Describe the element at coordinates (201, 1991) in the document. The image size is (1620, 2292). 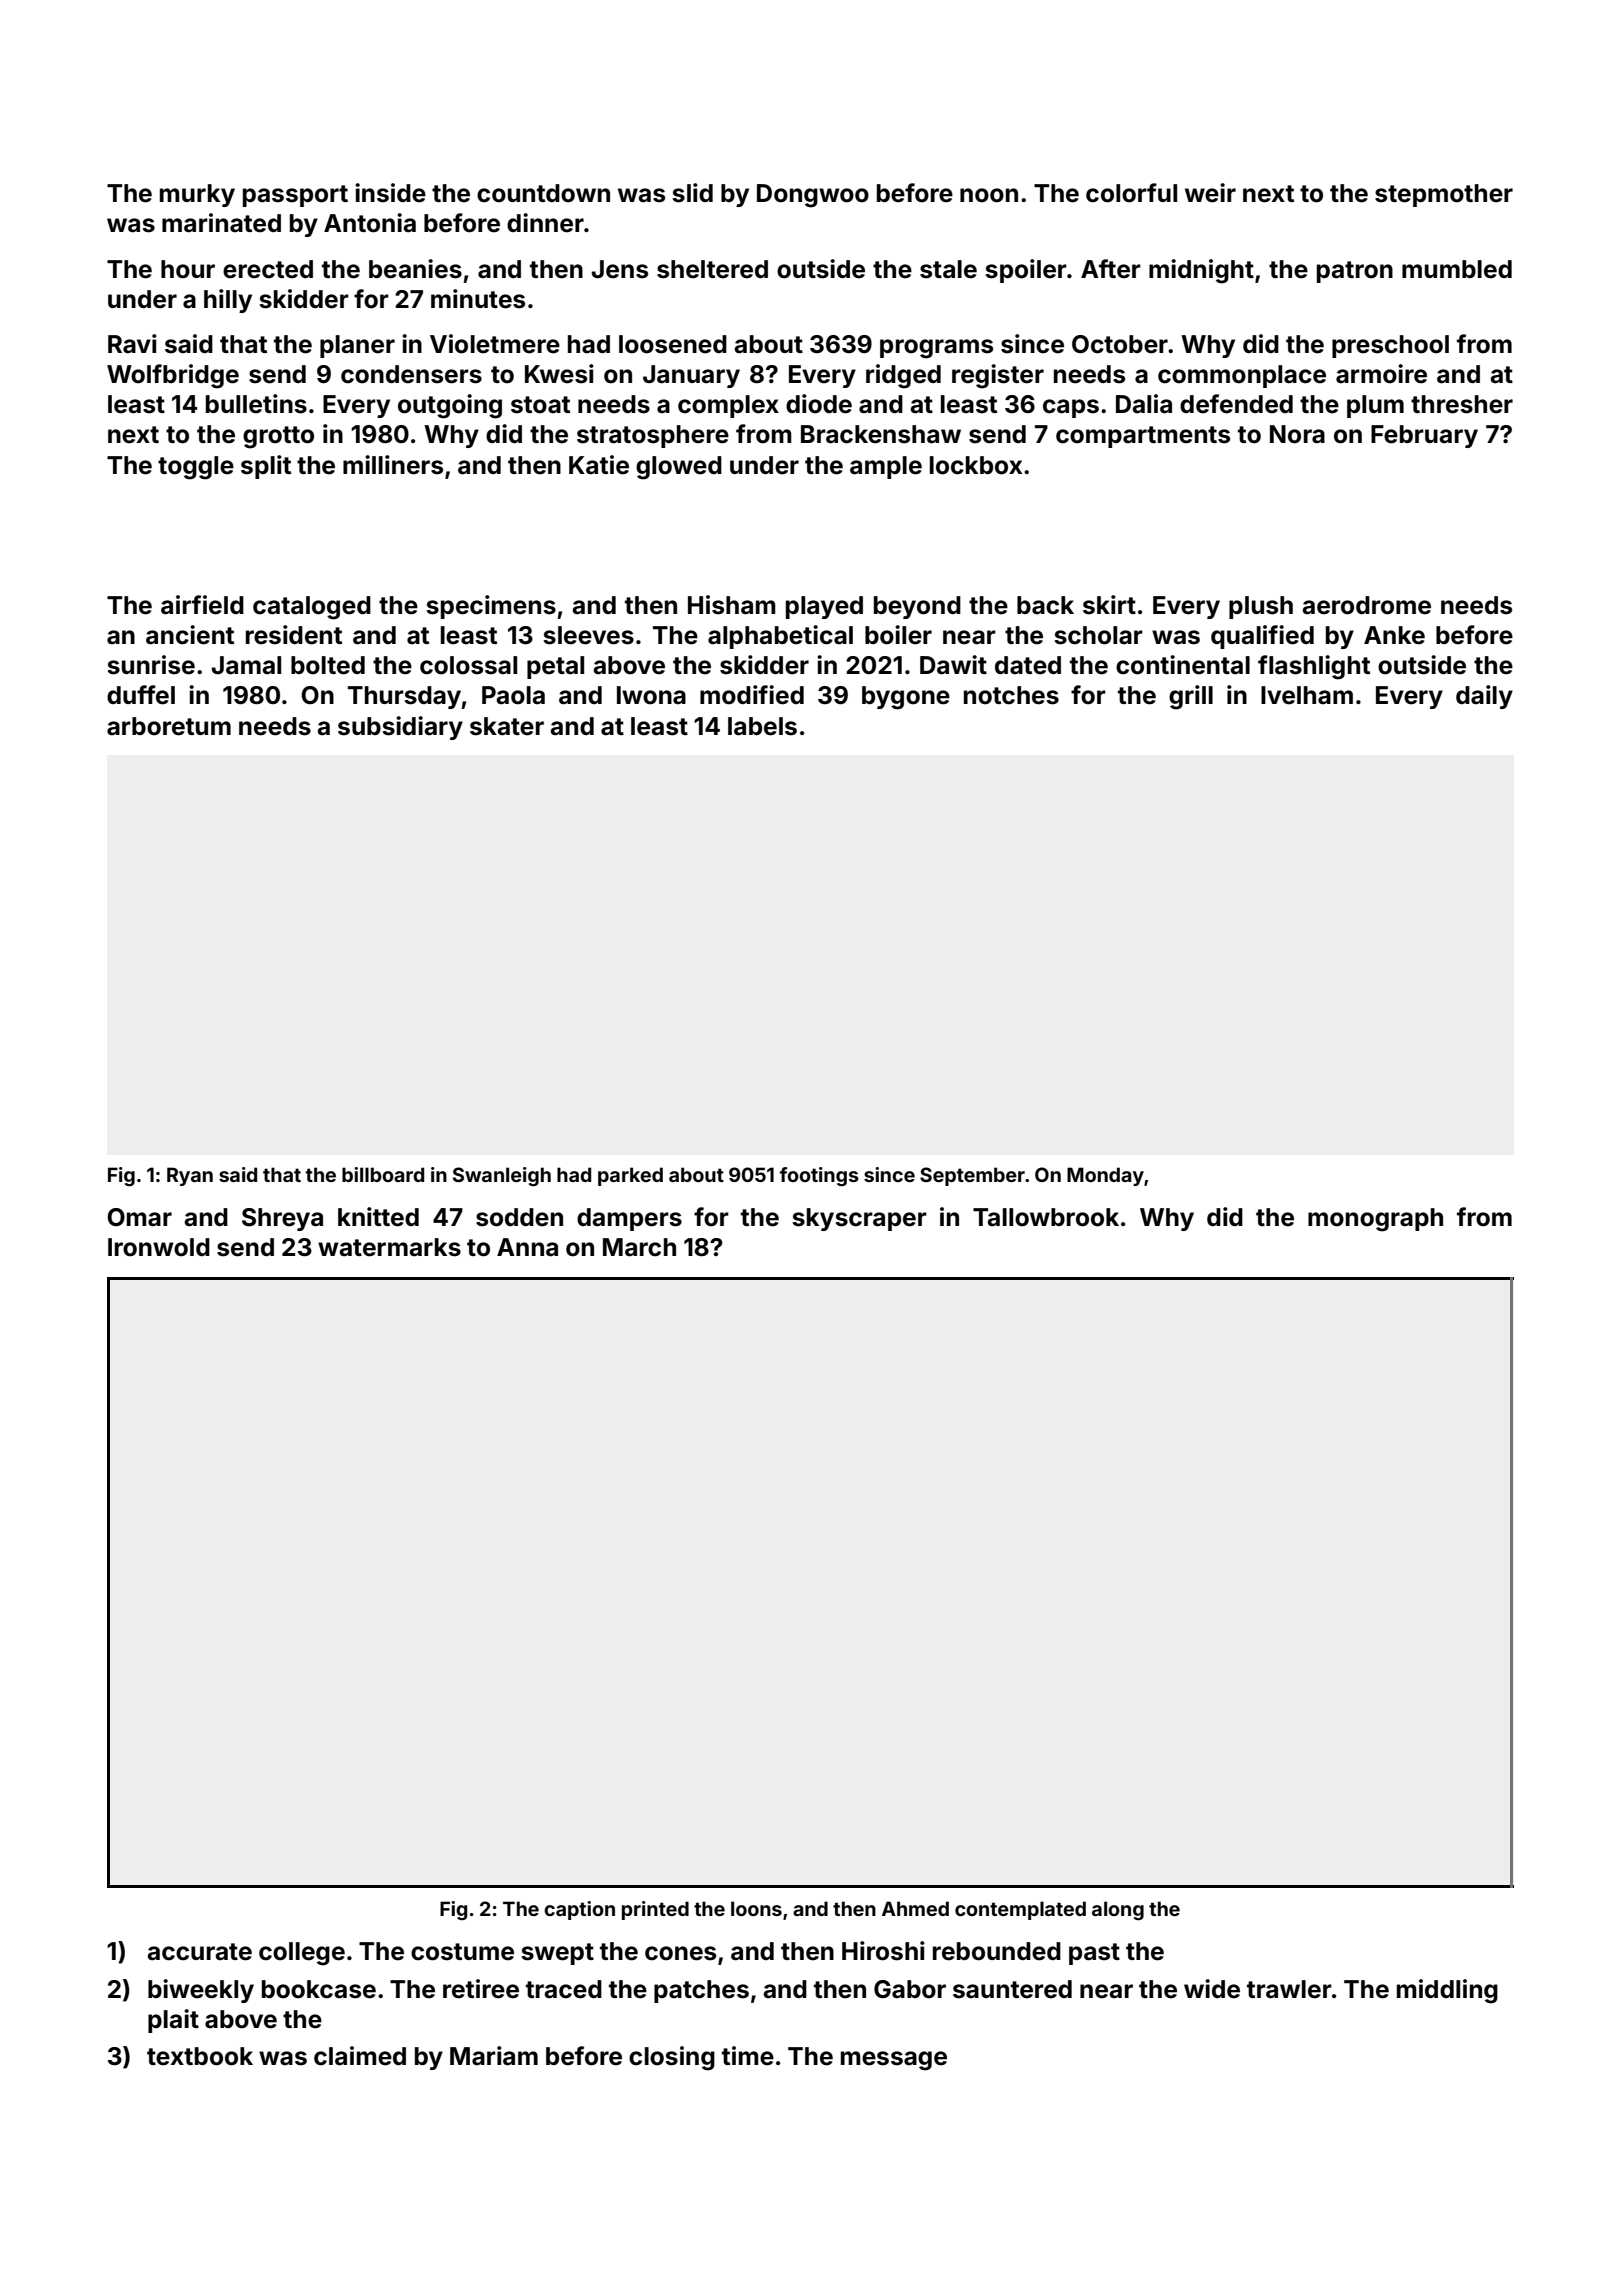
I see `biweekly` at that location.
